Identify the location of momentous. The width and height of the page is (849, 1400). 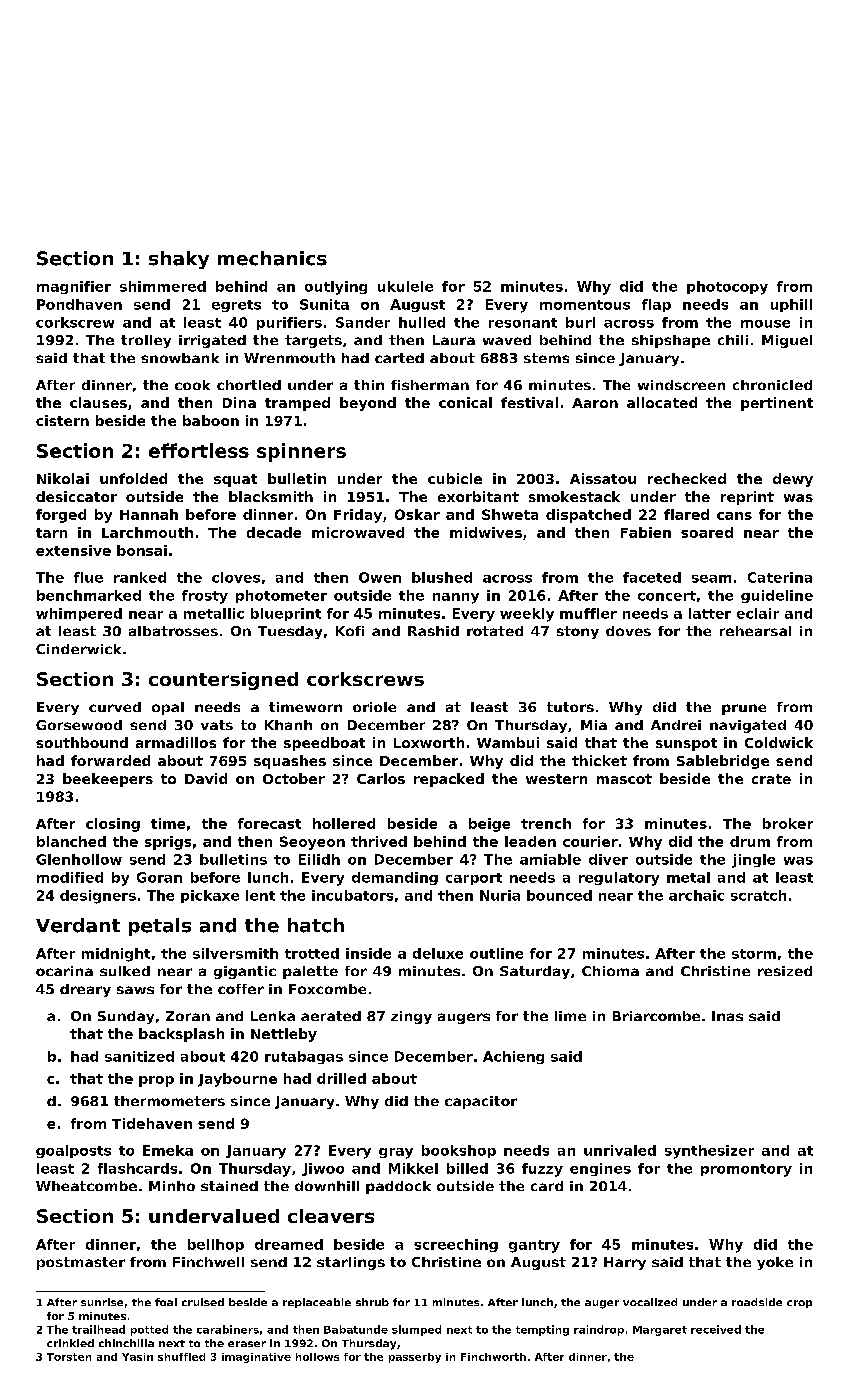
(585, 305).
